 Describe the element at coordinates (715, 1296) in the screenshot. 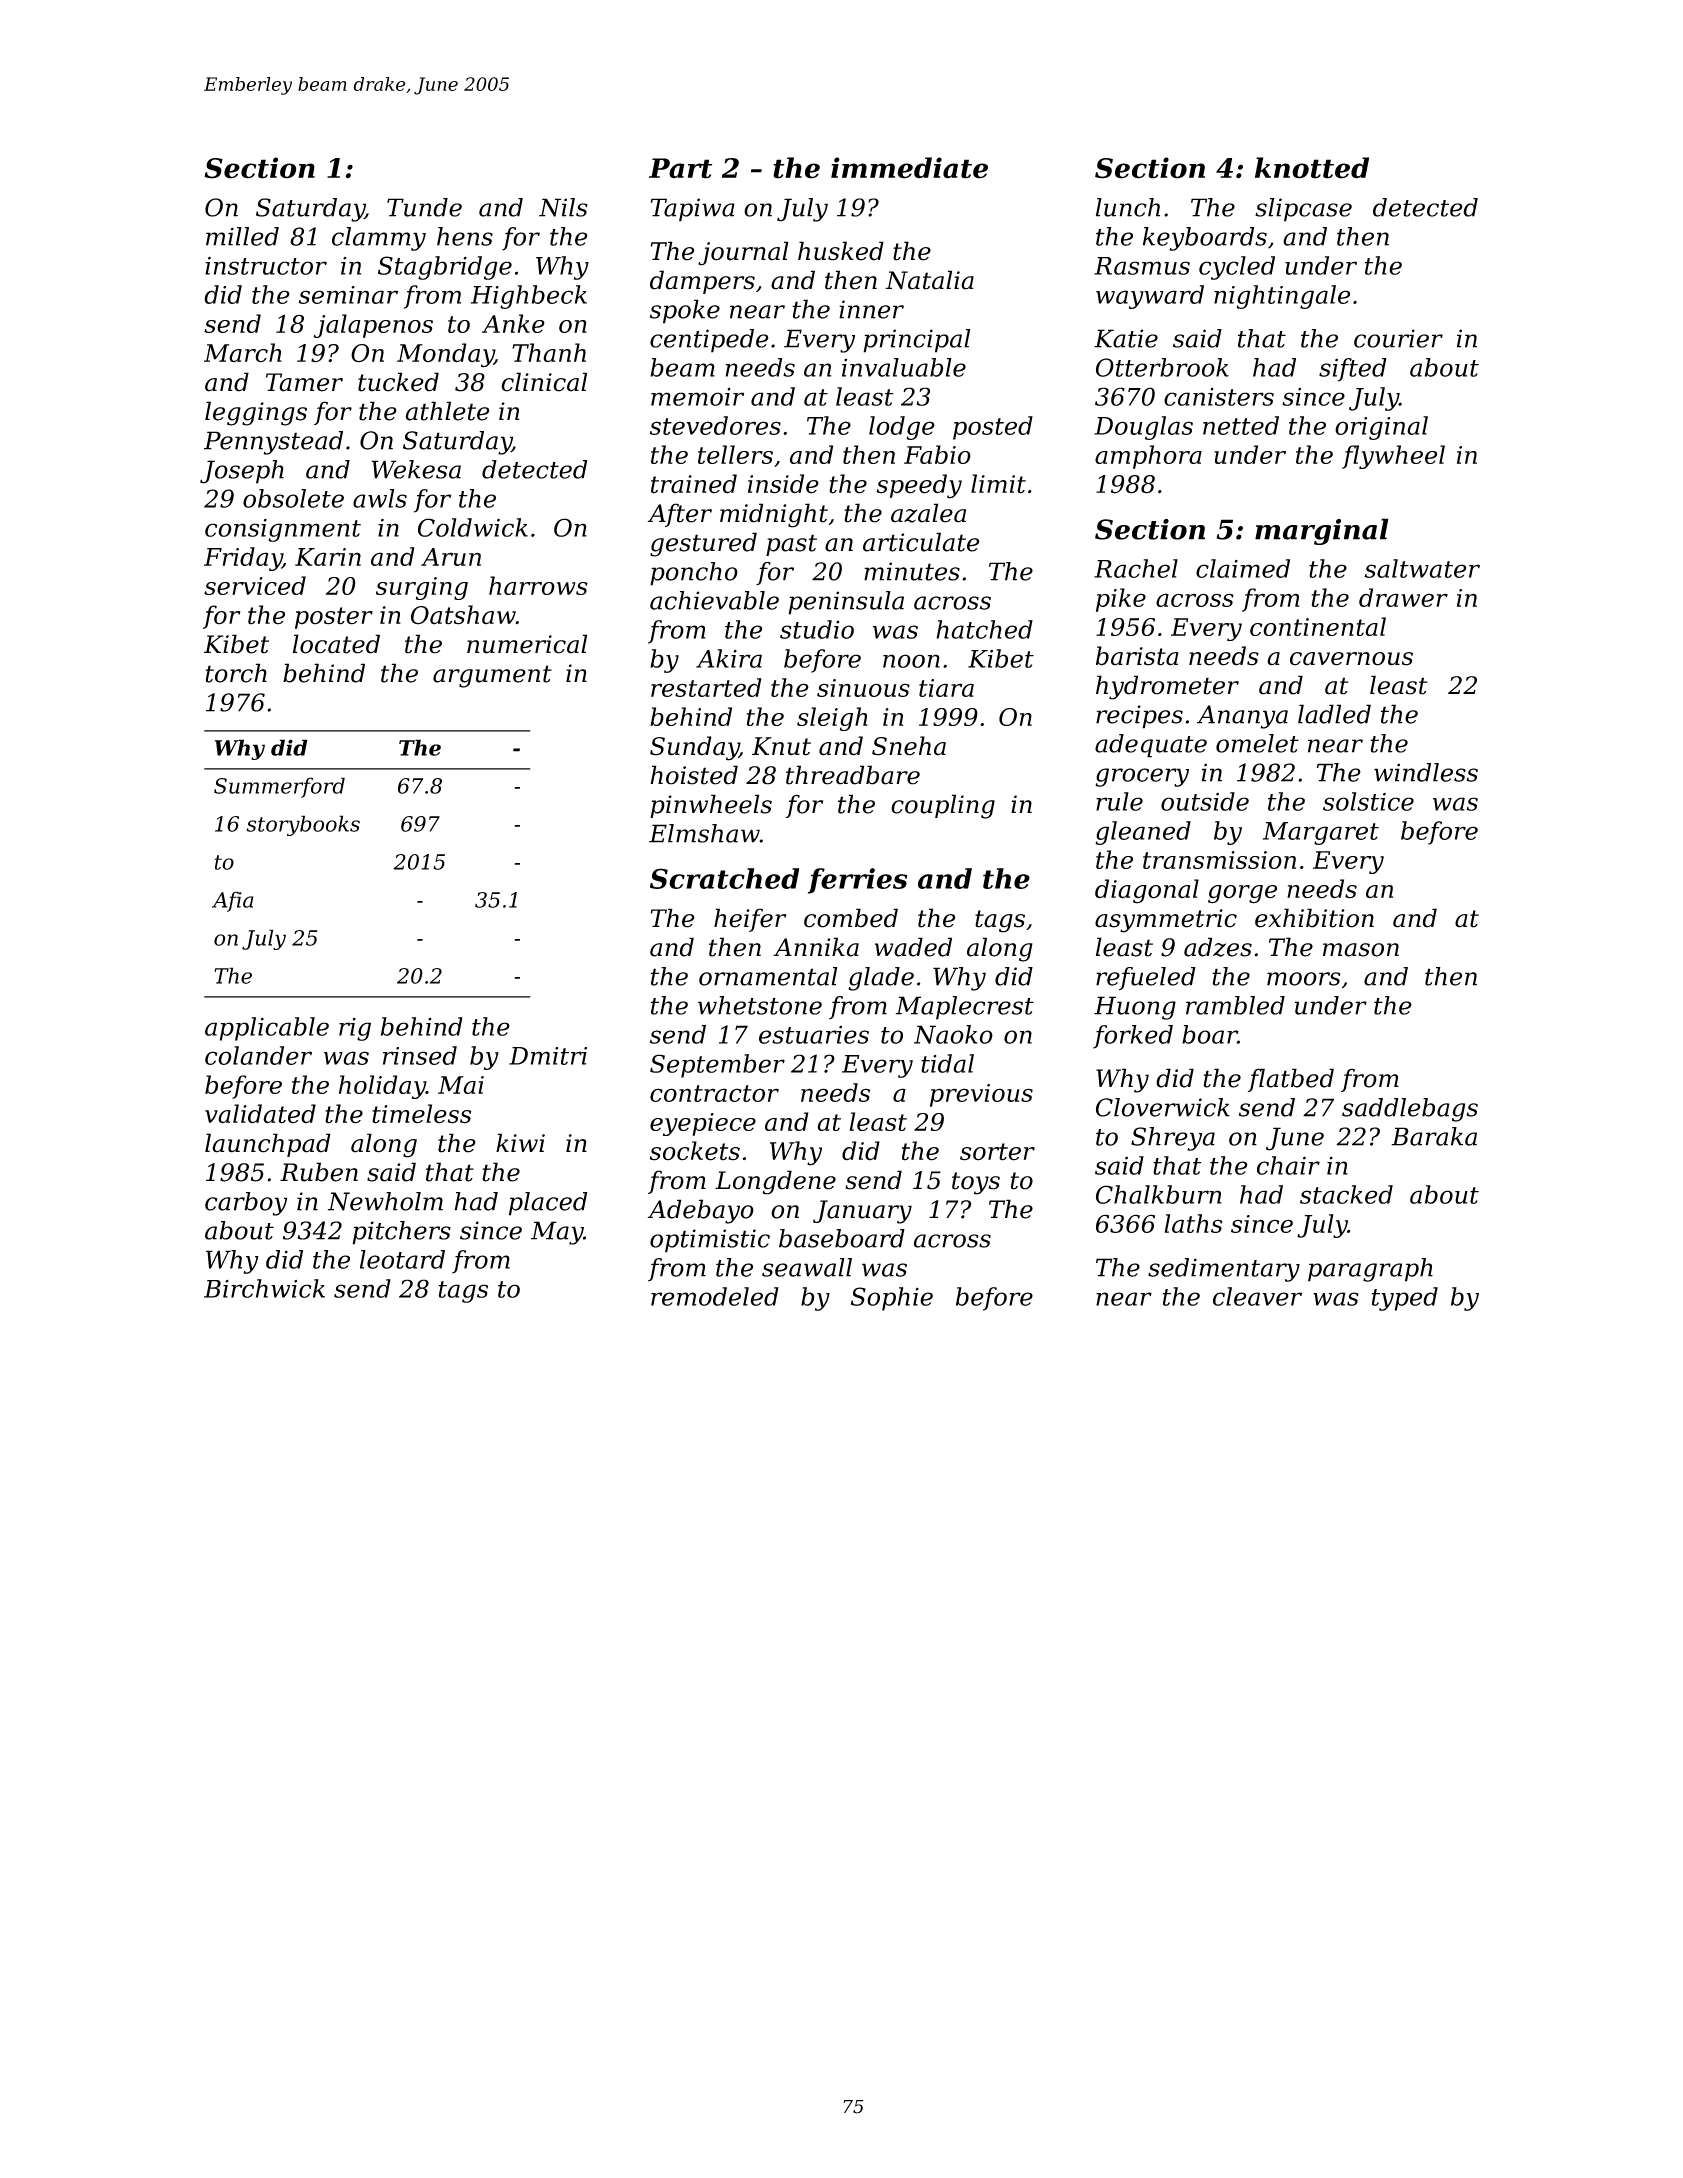

I see `remodeled` at that location.
